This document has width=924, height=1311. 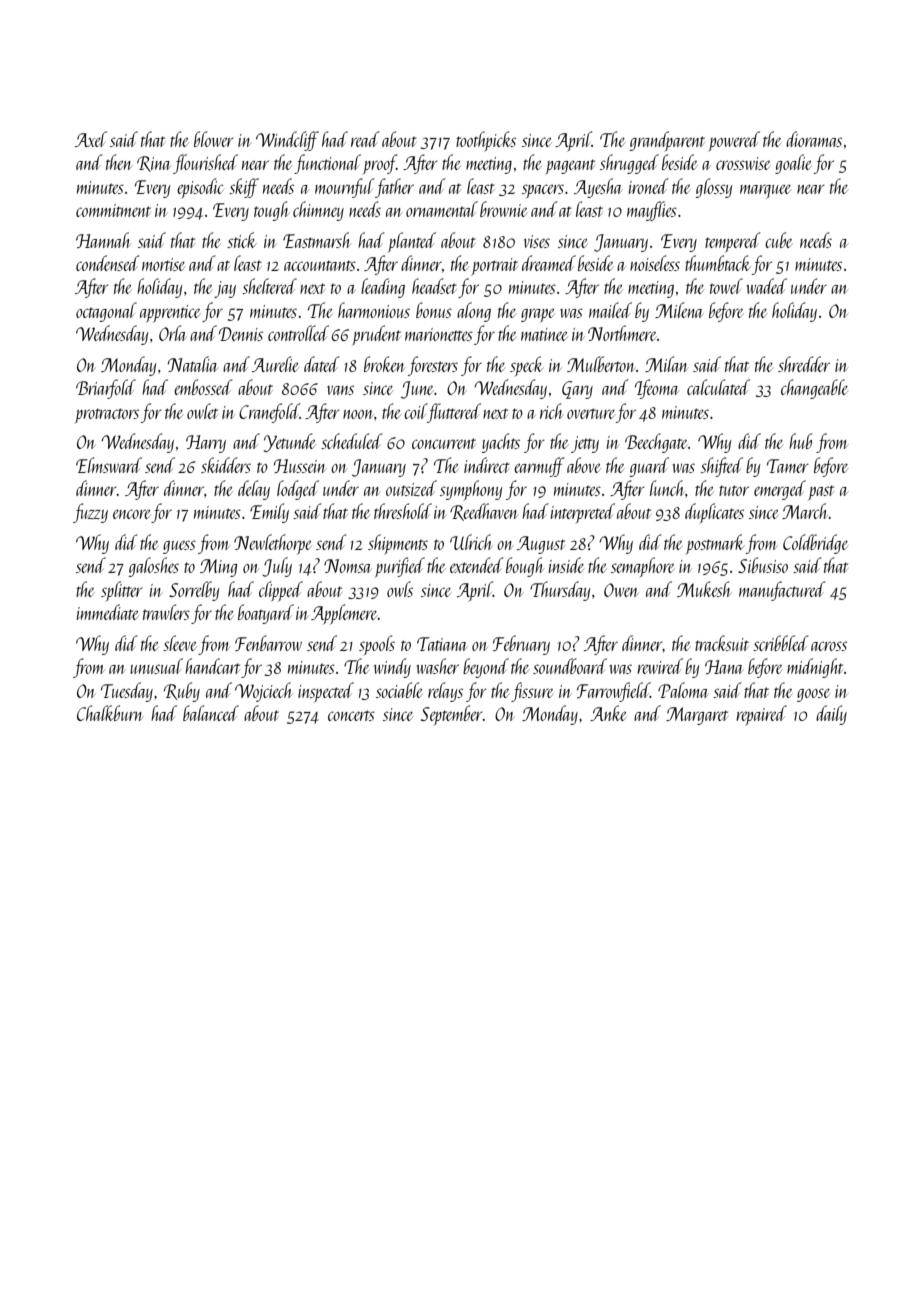 What do you see at coordinates (537, 241) in the document?
I see `vises` at bounding box center [537, 241].
